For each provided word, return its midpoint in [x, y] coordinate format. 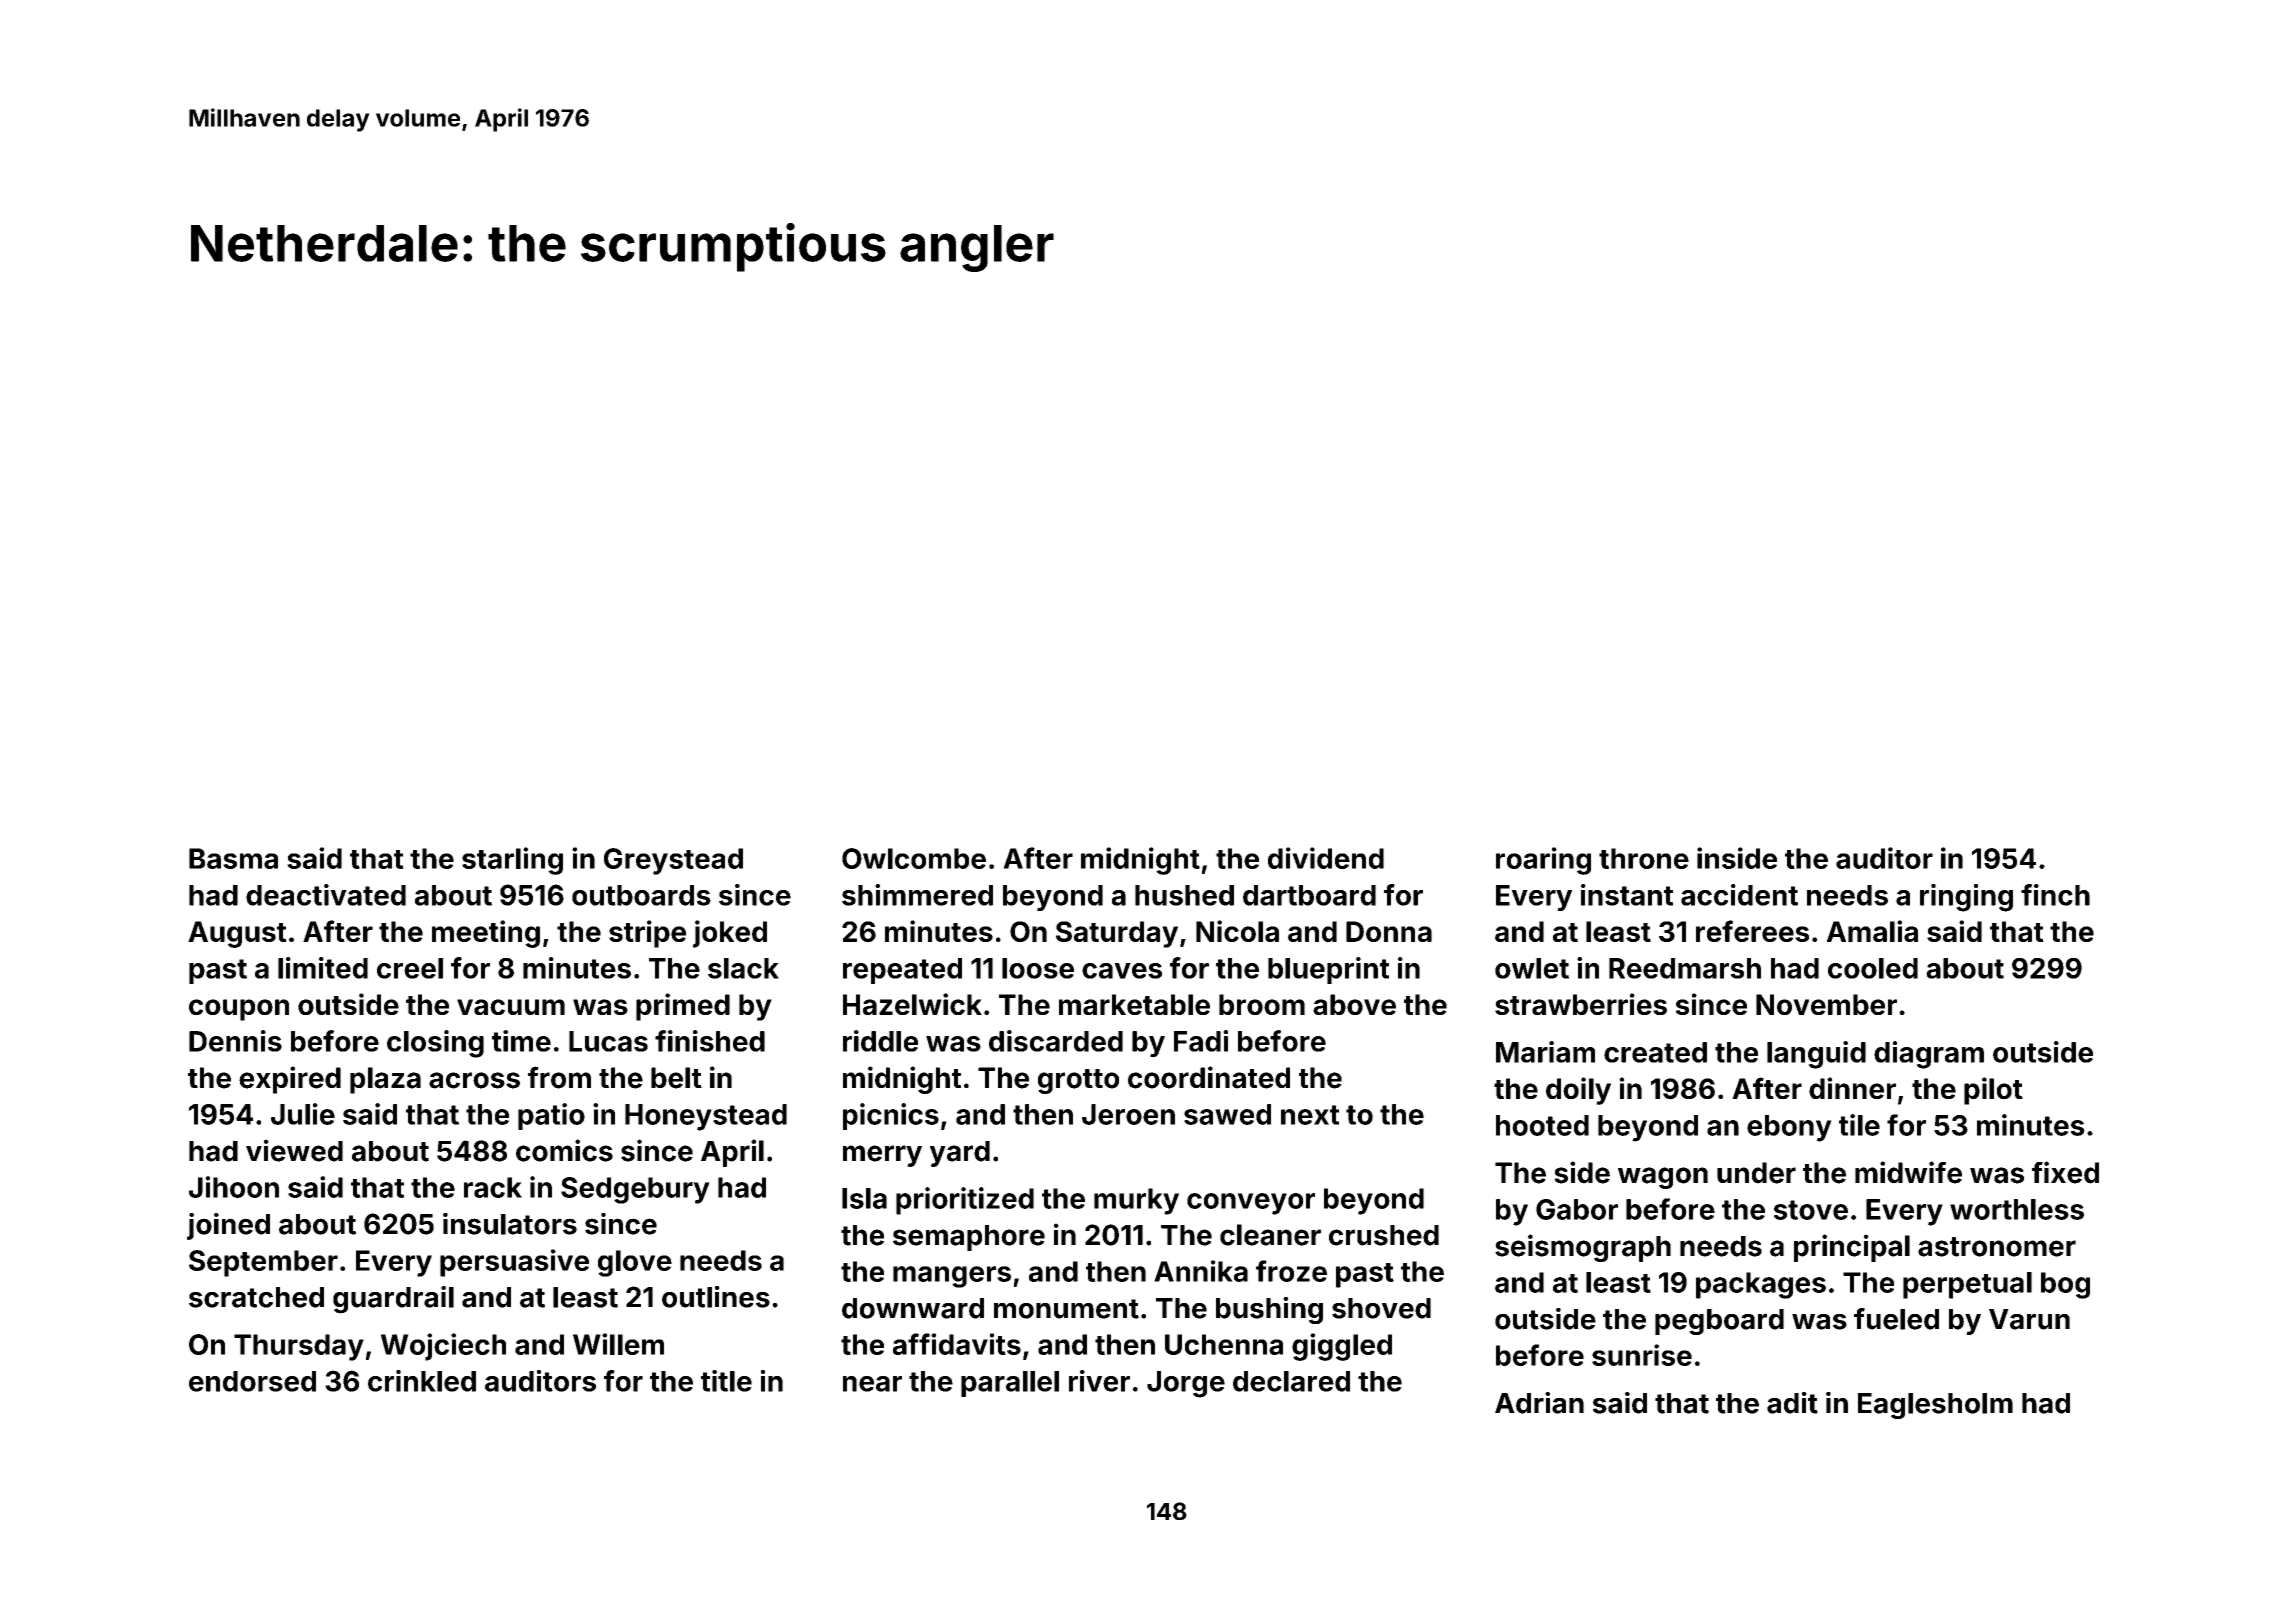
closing [435, 1044]
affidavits [957, 1344]
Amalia [1872, 931]
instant [1627, 895]
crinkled [422, 1381]
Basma [233, 858]
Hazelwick [912, 1004]
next [1310, 1115]
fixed [2065, 1172]
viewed [294, 1150]
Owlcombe [914, 858]
